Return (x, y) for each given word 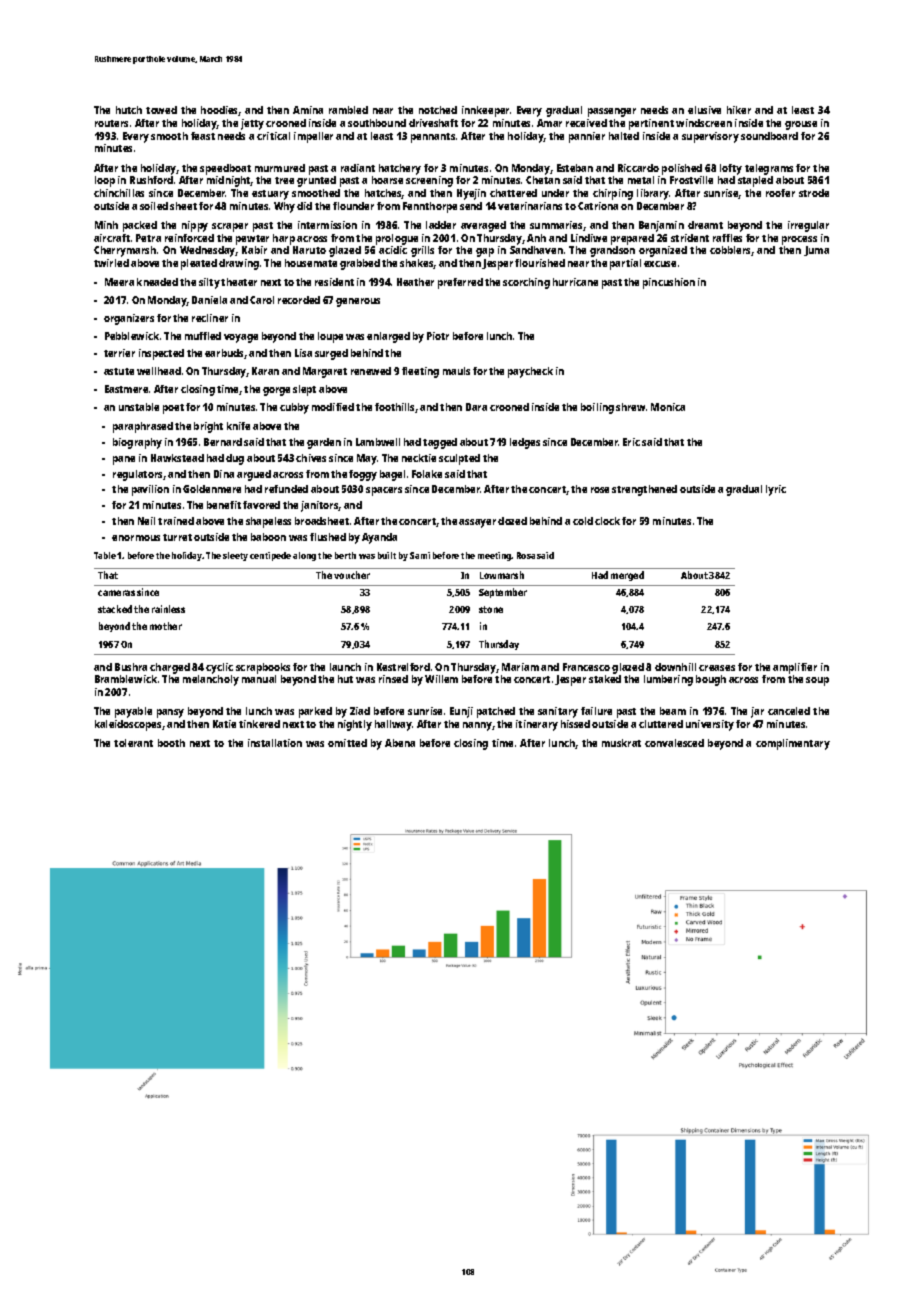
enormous (136, 538)
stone (491, 609)
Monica (668, 407)
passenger (612, 112)
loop (105, 181)
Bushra (131, 667)
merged (627, 576)
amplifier (795, 668)
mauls (456, 371)
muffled (203, 336)
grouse (801, 125)
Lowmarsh (502, 575)
